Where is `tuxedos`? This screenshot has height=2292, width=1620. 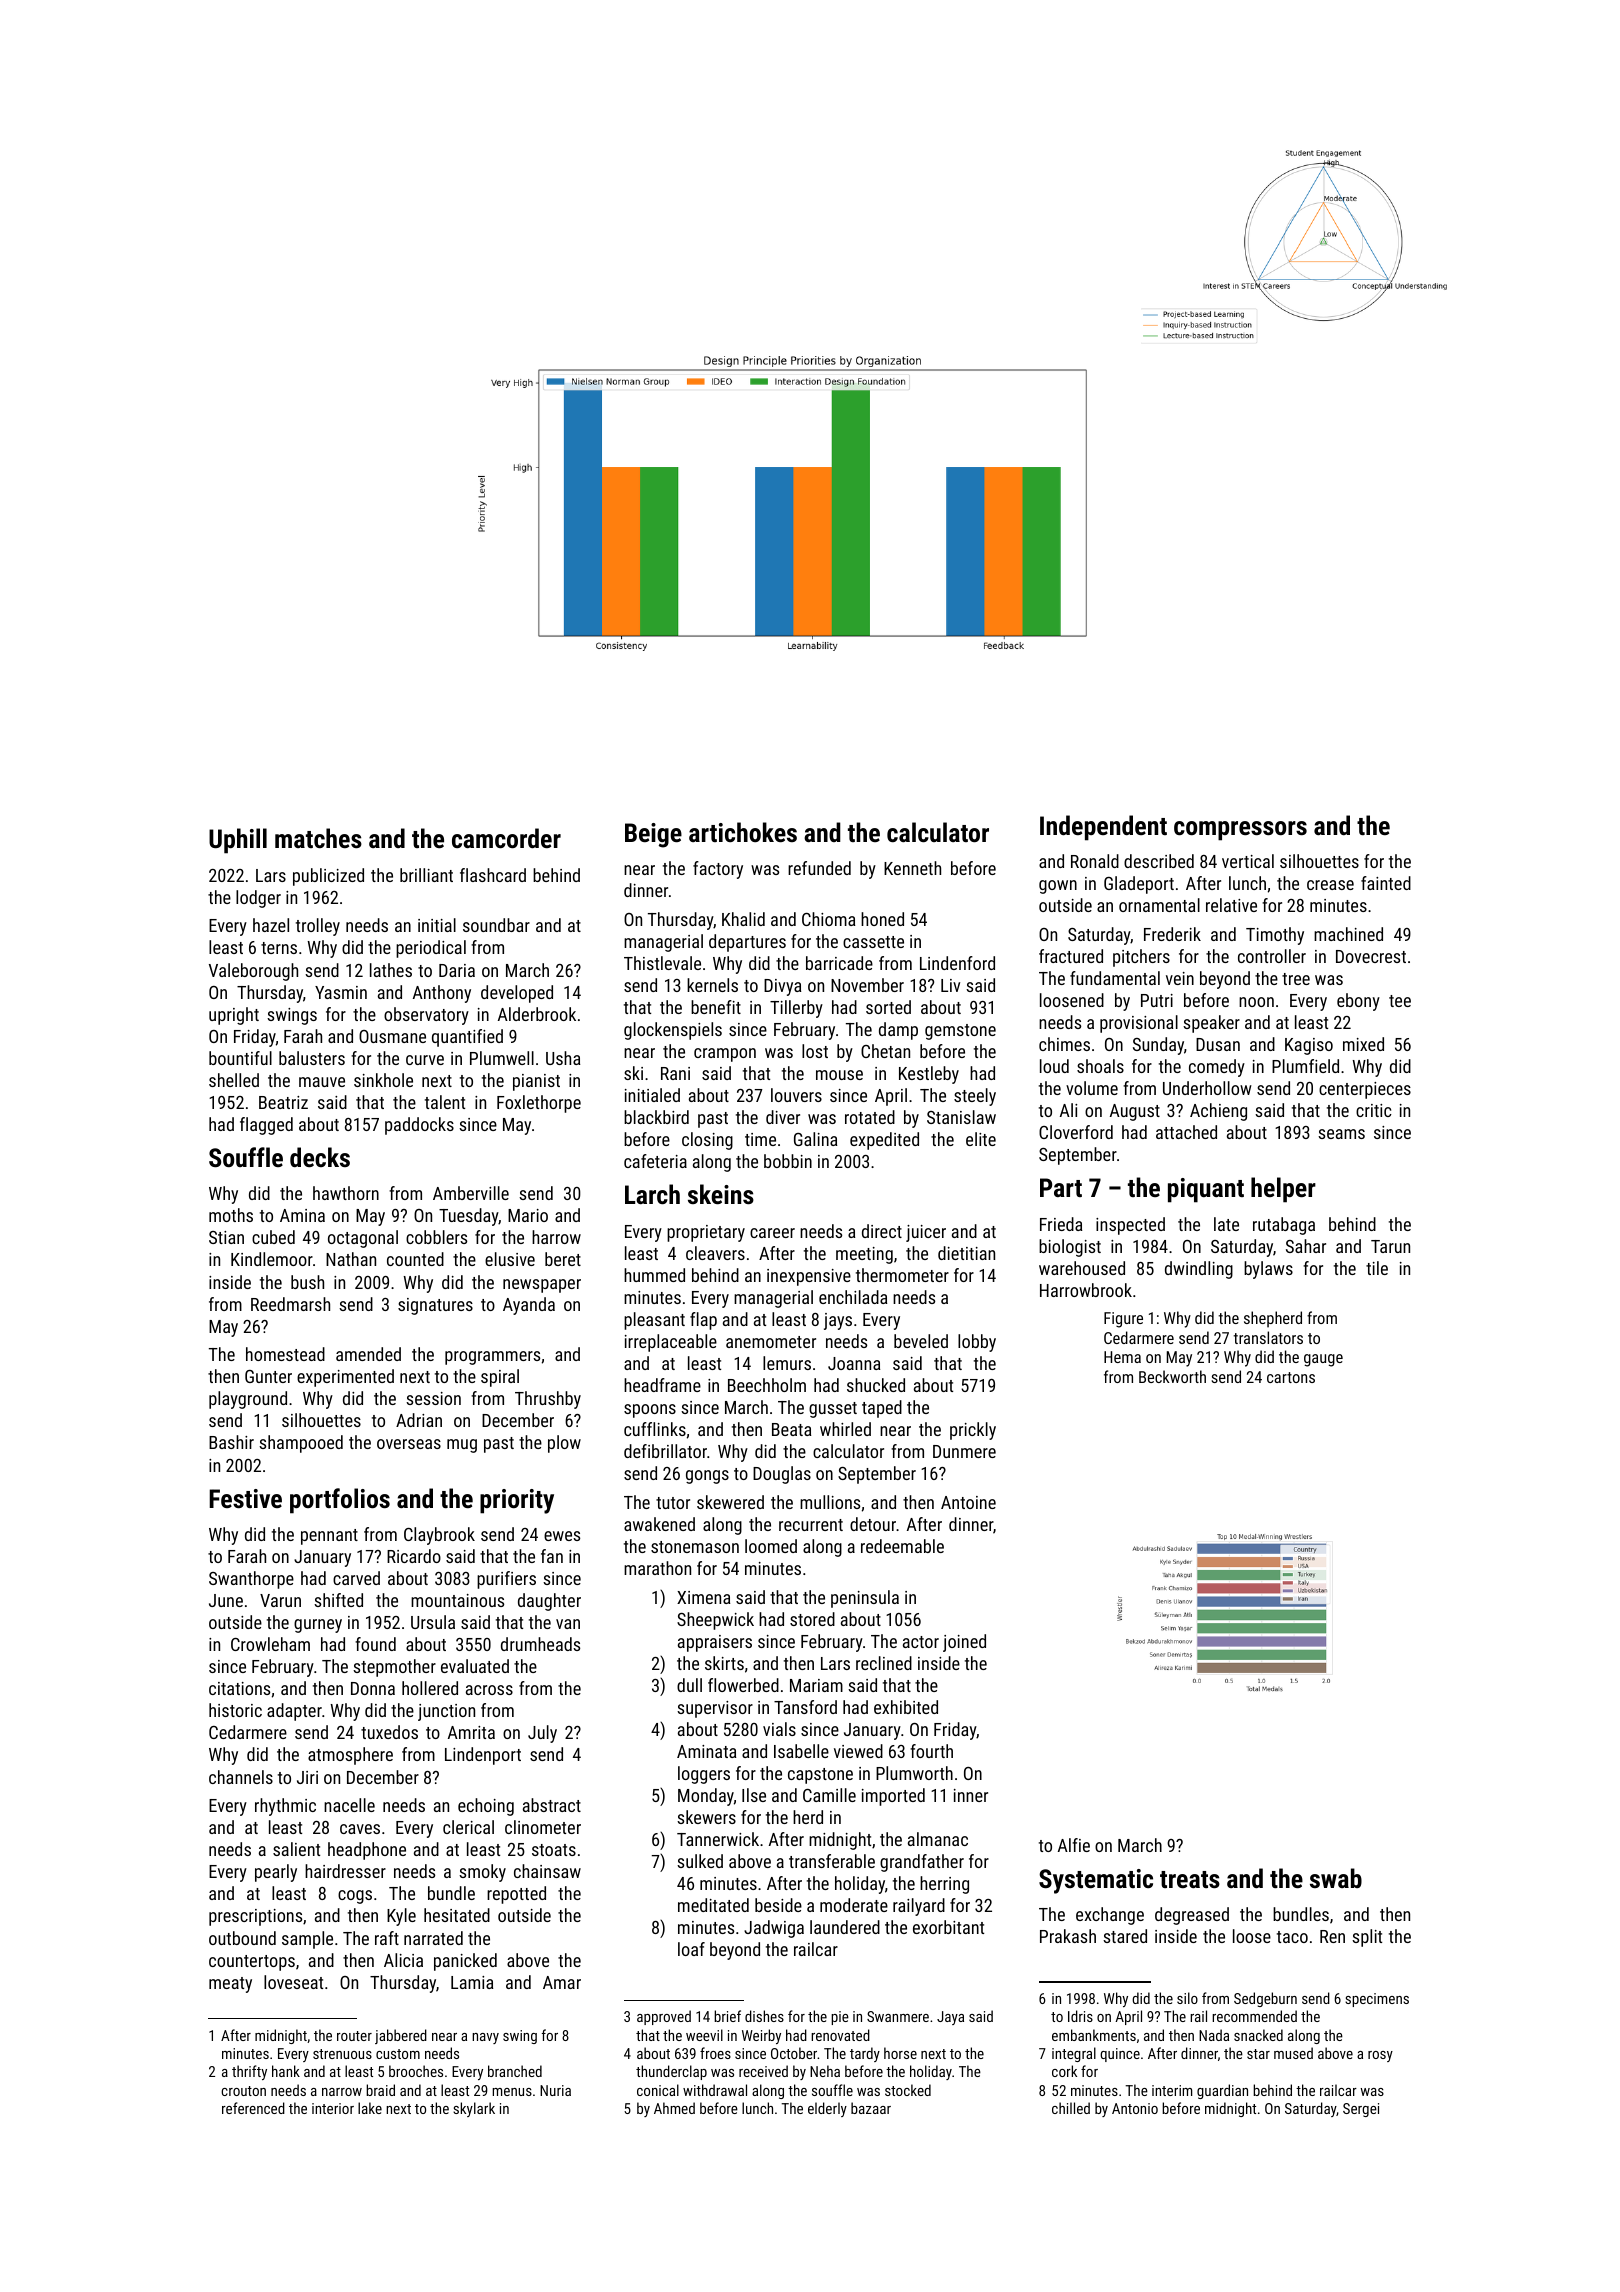
tuxedos is located at coordinates (389, 1732).
